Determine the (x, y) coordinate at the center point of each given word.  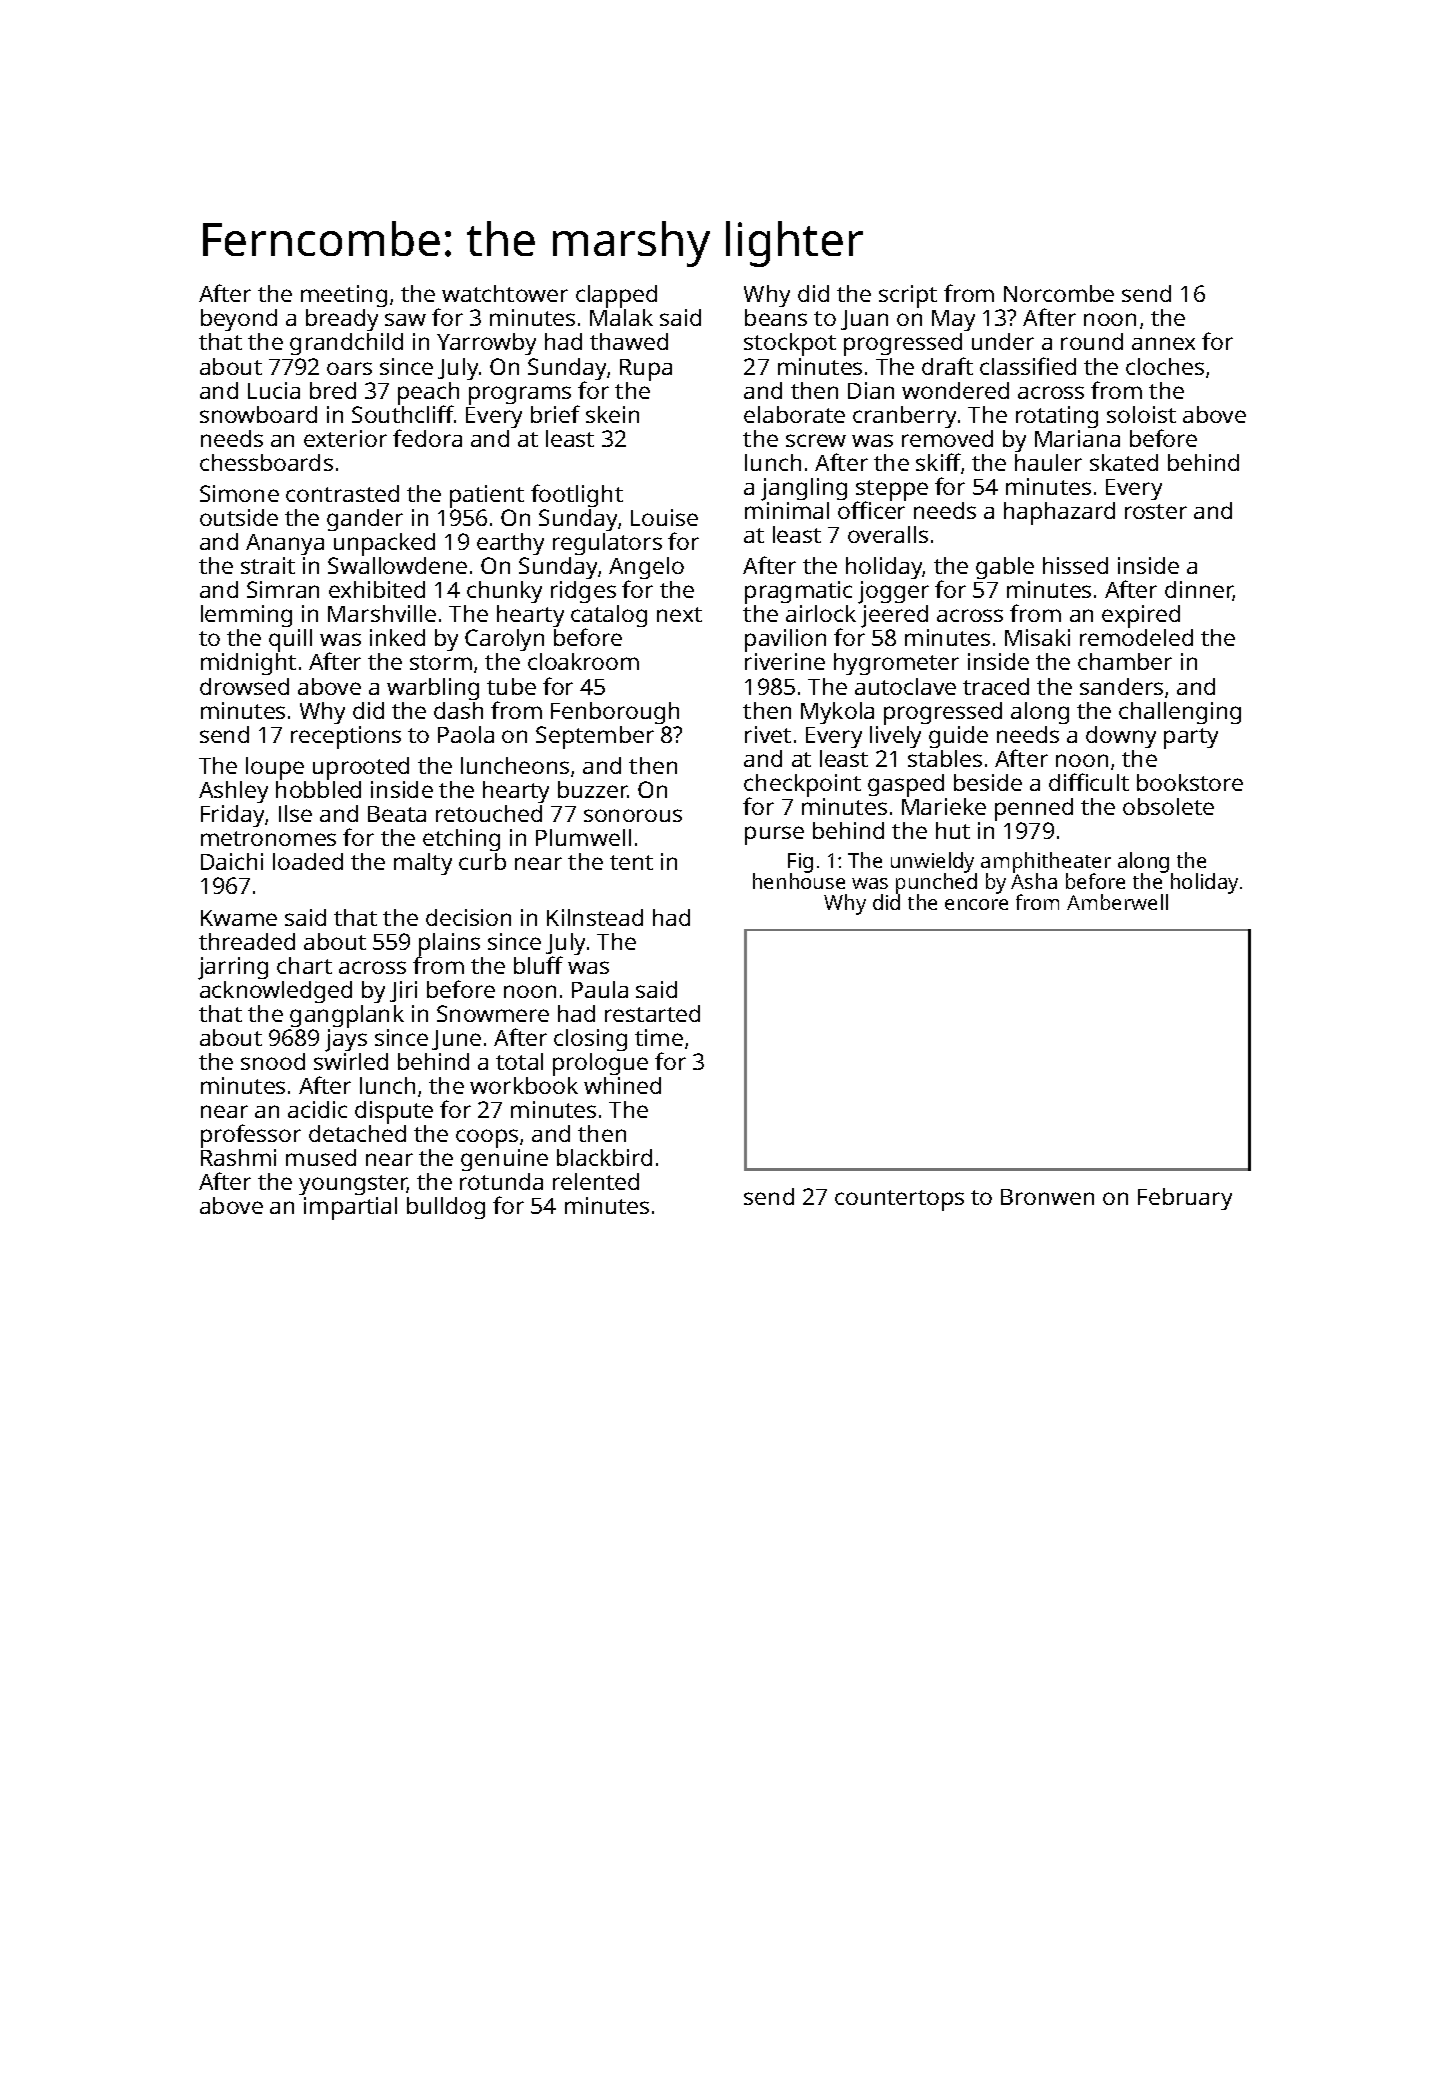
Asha (1034, 881)
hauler (1048, 462)
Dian (871, 390)
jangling (804, 489)
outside (239, 517)
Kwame (239, 918)
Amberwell (1117, 902)
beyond (239, 320)
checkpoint (802, 785)
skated (1124, 462)
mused (321, 1157)
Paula (600, 989)
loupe (275, 768)
